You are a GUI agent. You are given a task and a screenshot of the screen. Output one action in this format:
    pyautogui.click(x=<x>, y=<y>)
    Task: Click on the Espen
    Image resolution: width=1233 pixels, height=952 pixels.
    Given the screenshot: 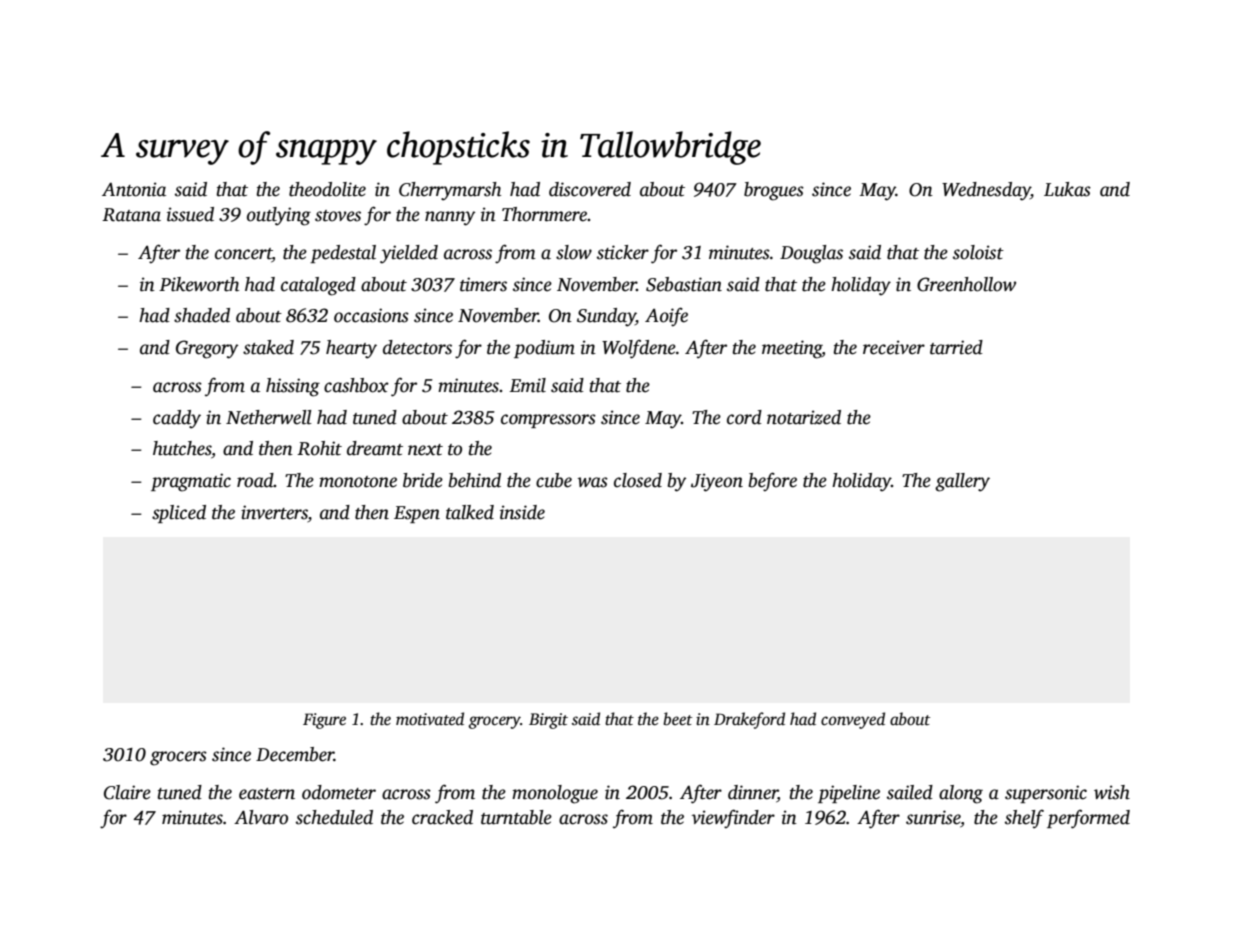 What is the action you would take?
    pyautogui.click(x=417, y=514)
